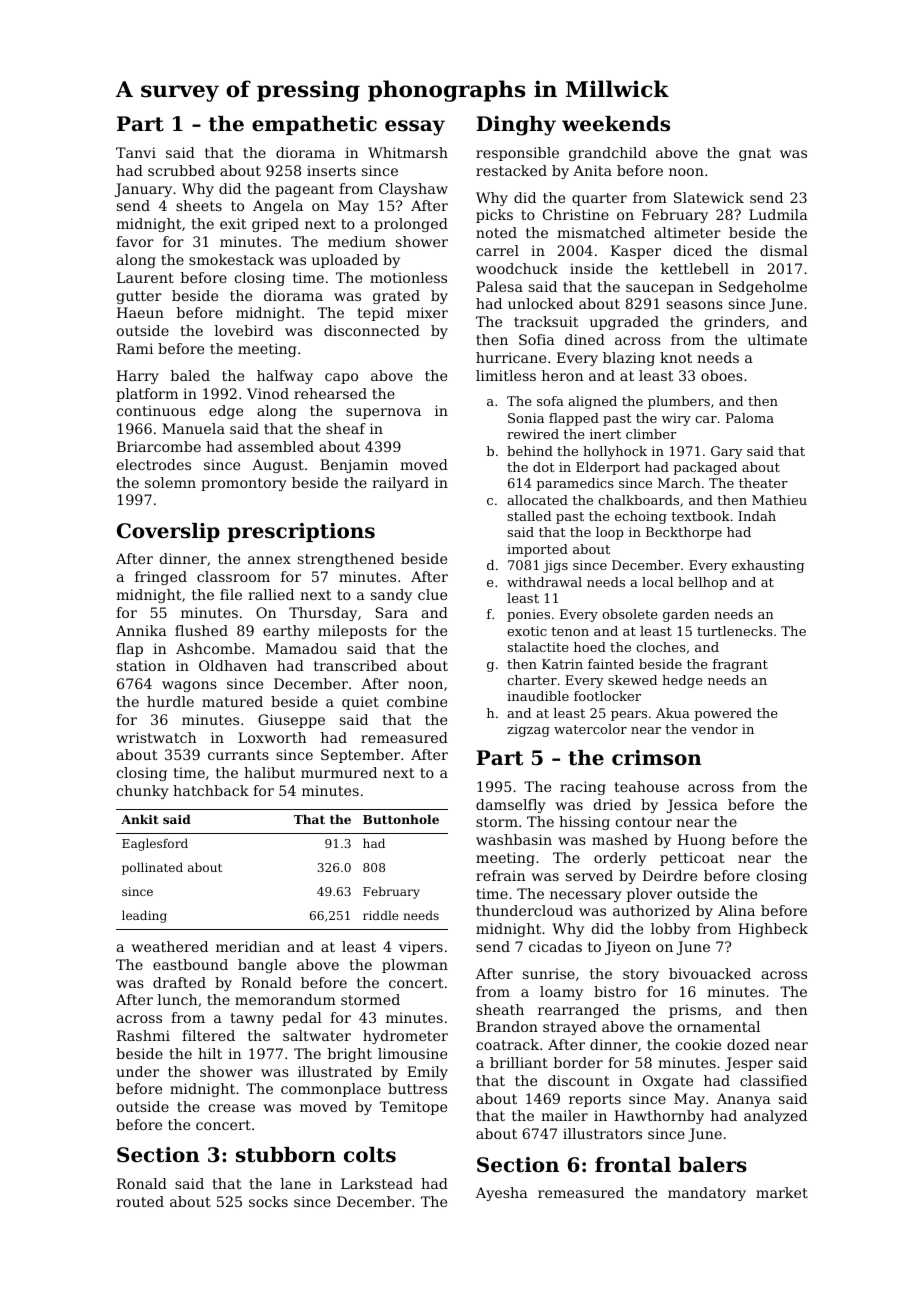 This document has height=1308, width=924. I want to click on vipers, so click(421, 948).
